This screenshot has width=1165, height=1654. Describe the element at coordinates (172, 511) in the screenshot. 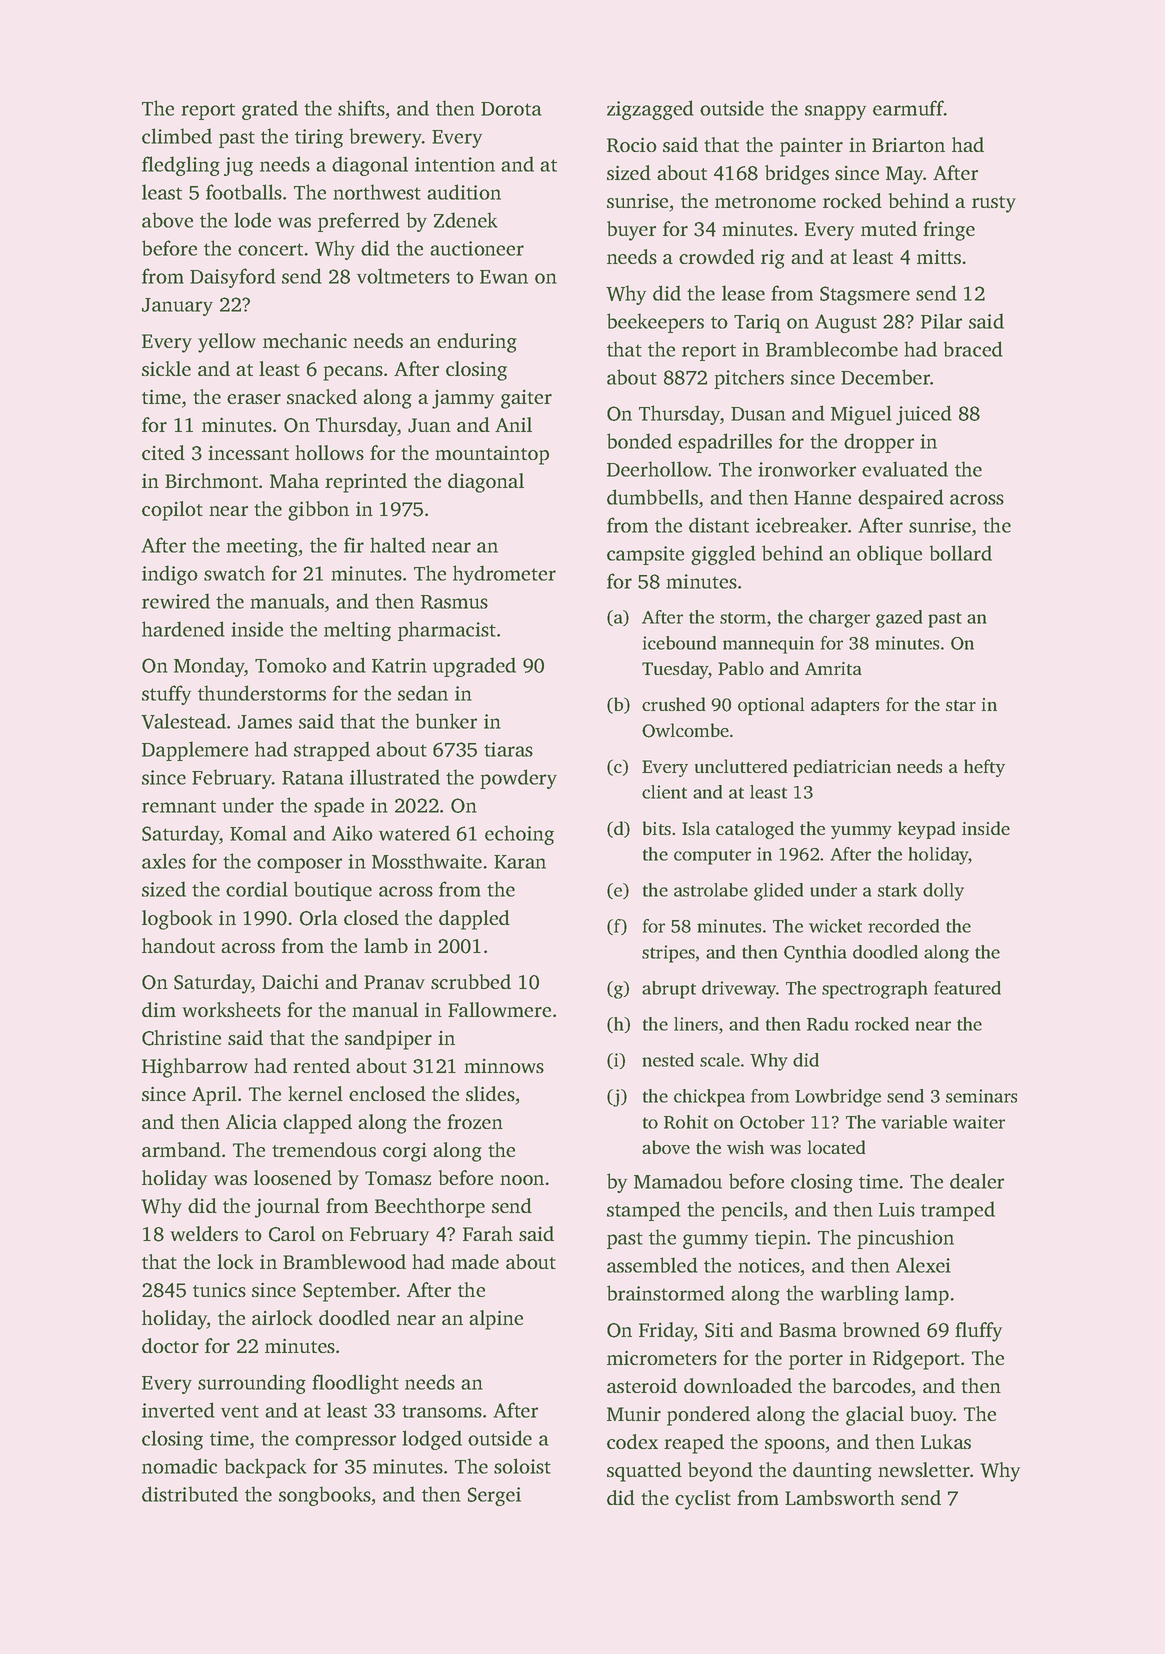

I see `copilot` at that location.
